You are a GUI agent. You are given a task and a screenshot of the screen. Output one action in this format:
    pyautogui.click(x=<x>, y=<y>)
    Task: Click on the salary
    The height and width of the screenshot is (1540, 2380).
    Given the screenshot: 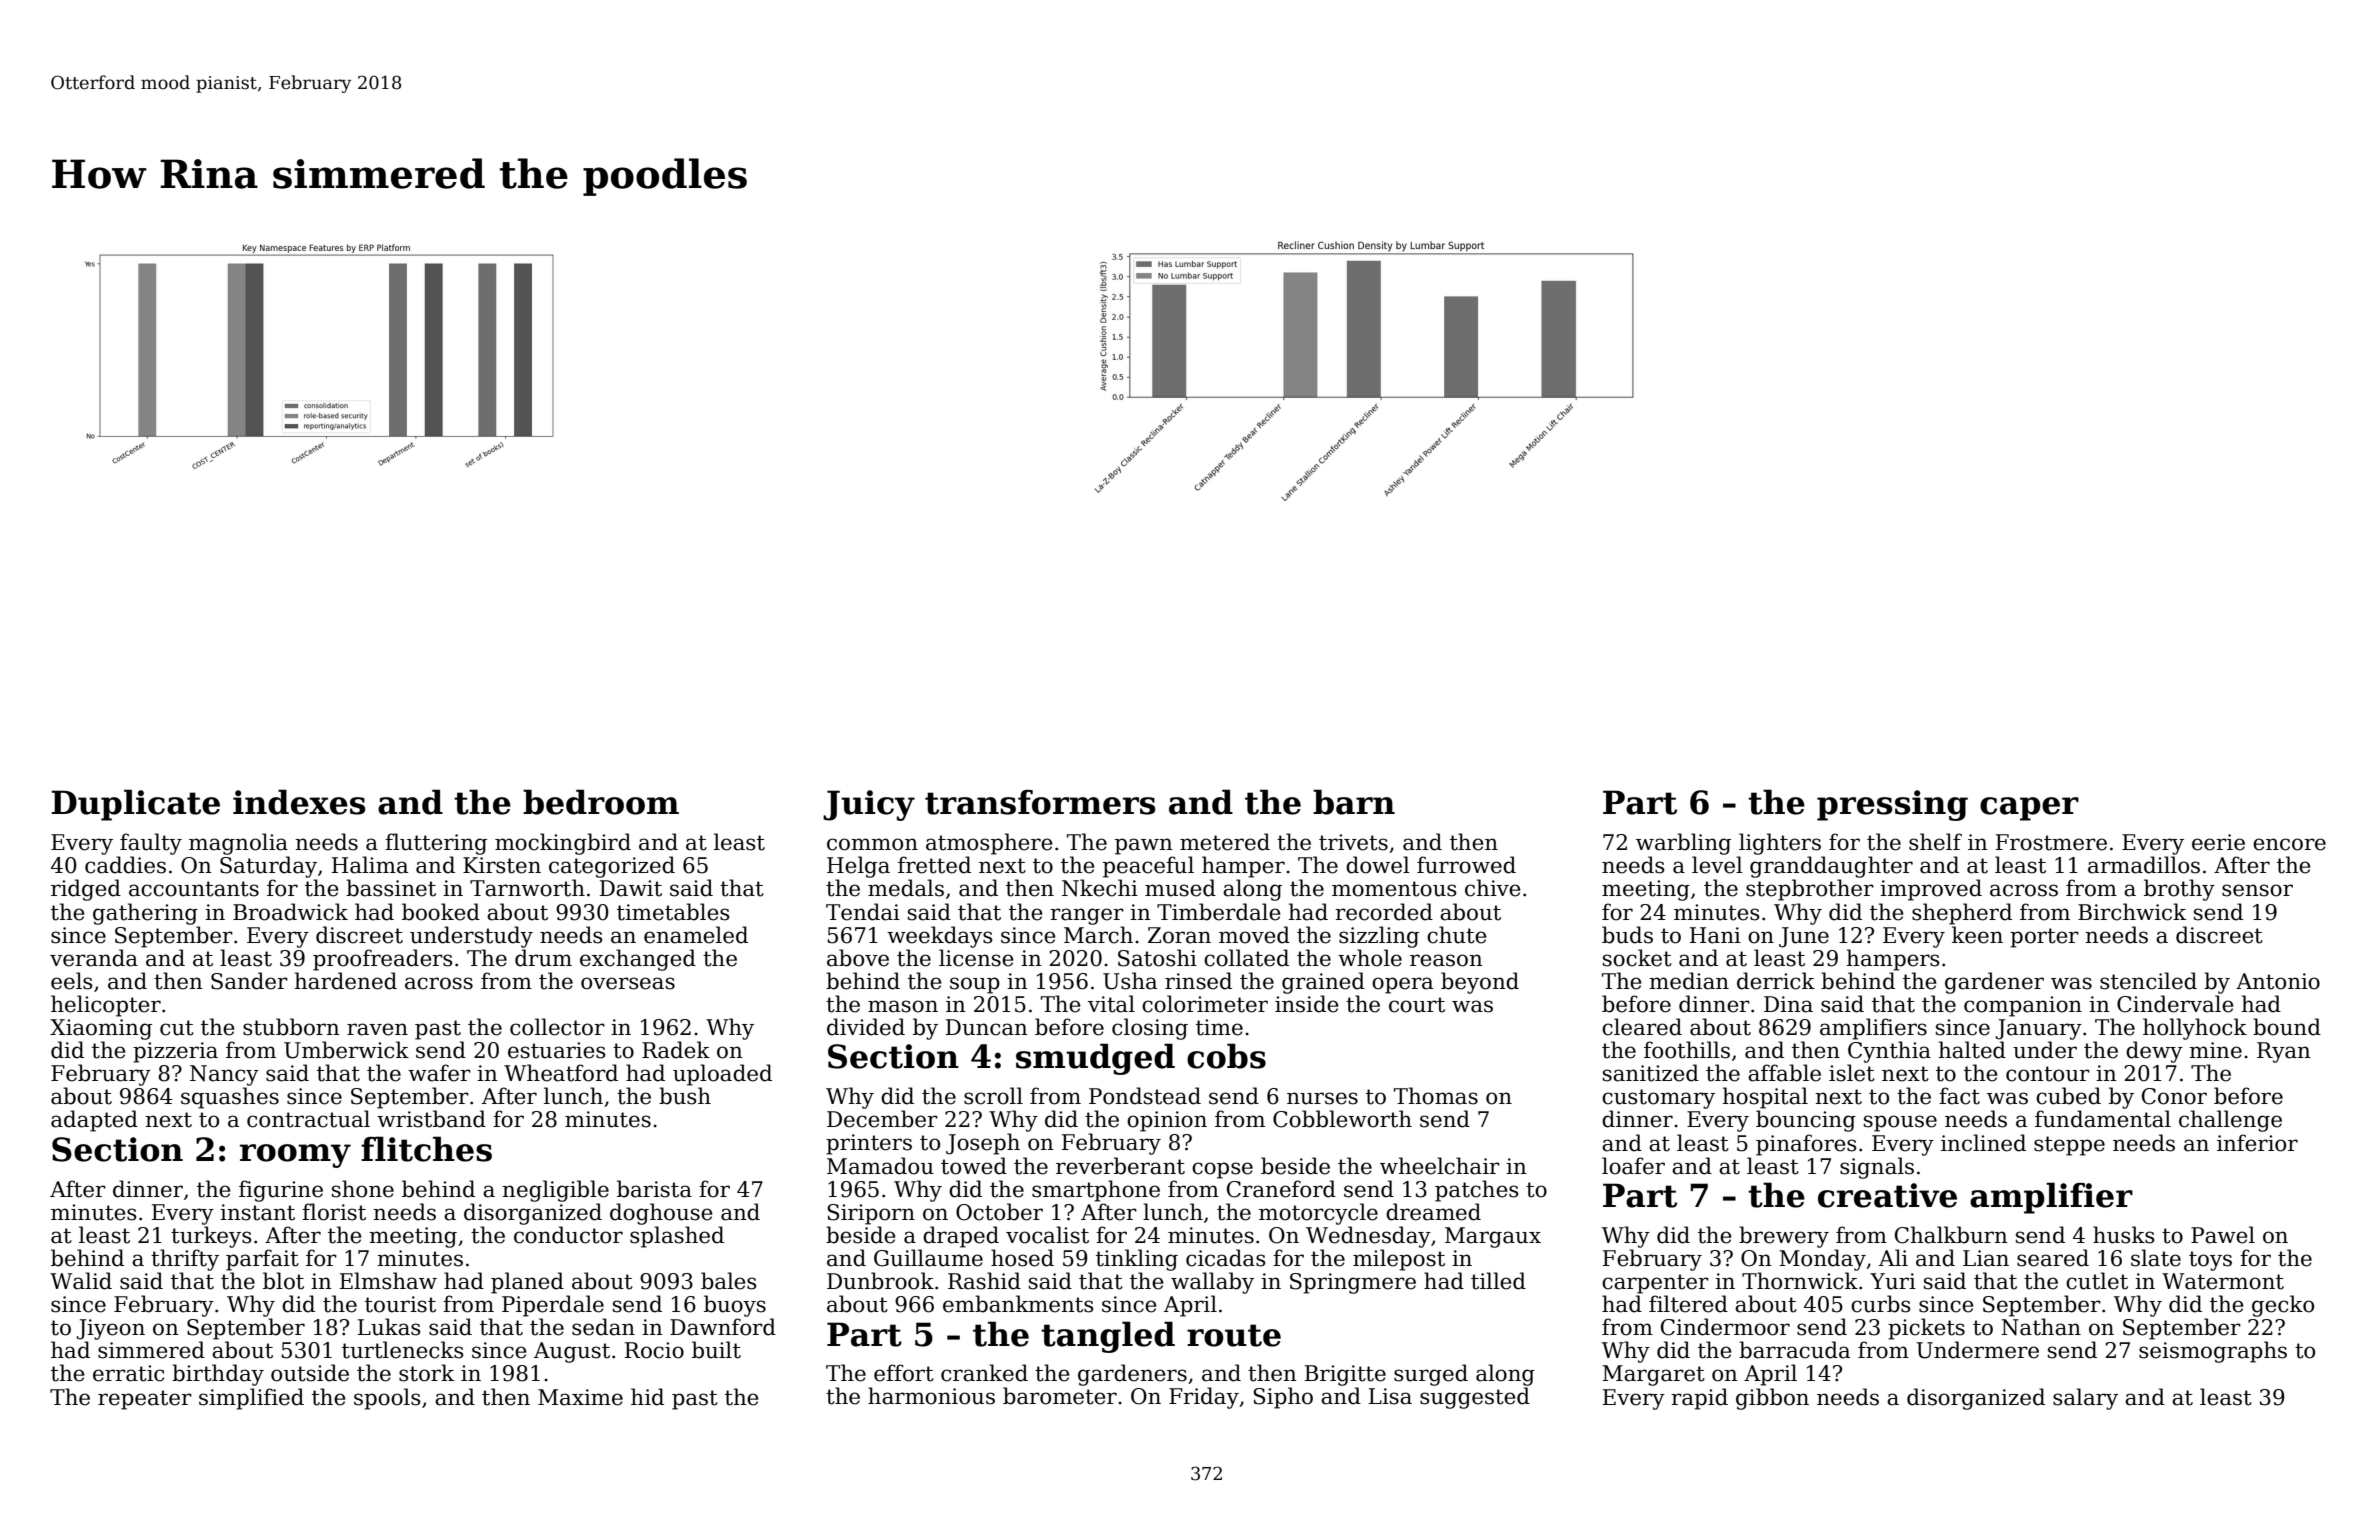 What is the action you would take?
    pyautogui.click(x=2085, y=1399)
